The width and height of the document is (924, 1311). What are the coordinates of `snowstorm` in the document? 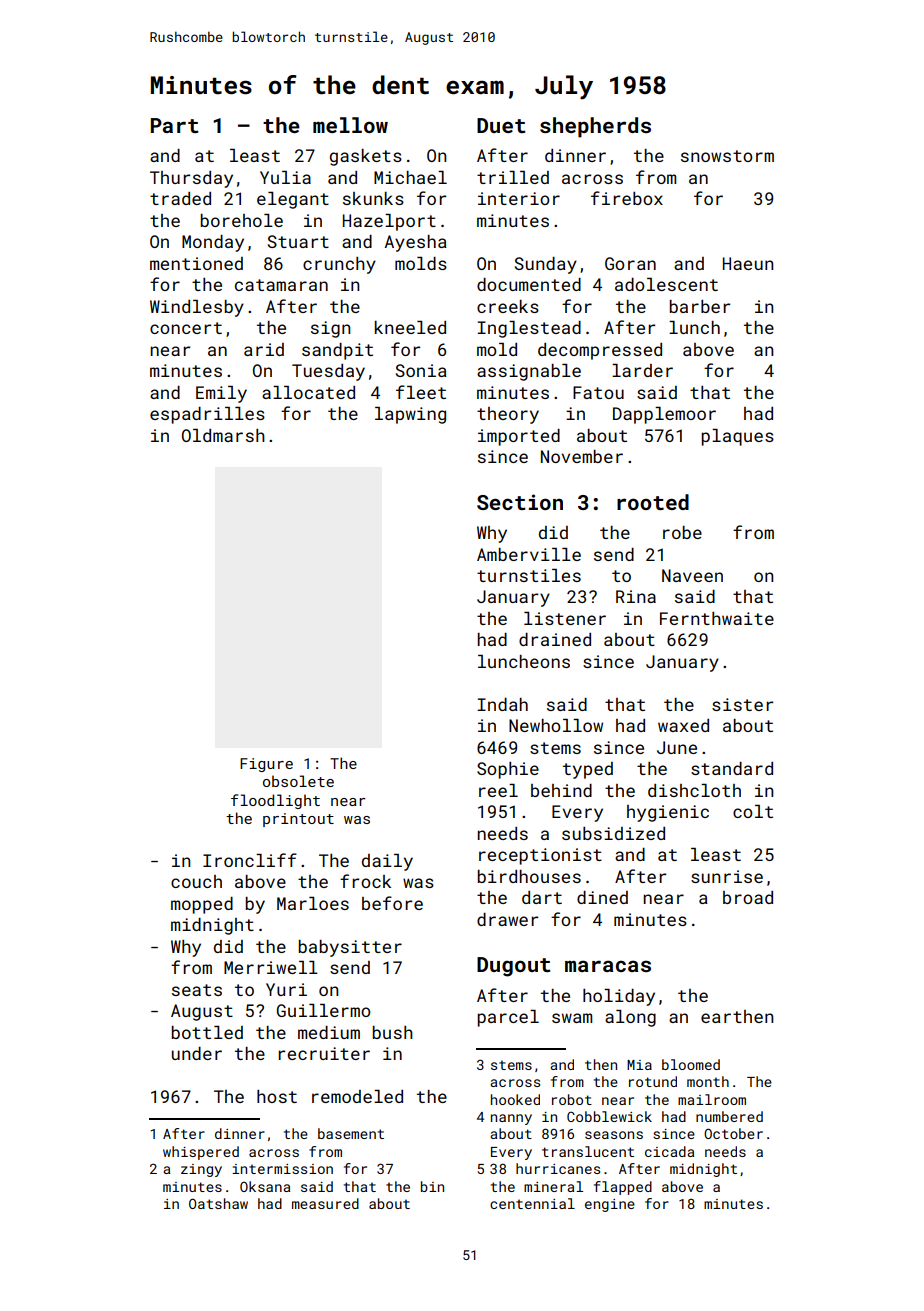 It's located at (727, 156).
